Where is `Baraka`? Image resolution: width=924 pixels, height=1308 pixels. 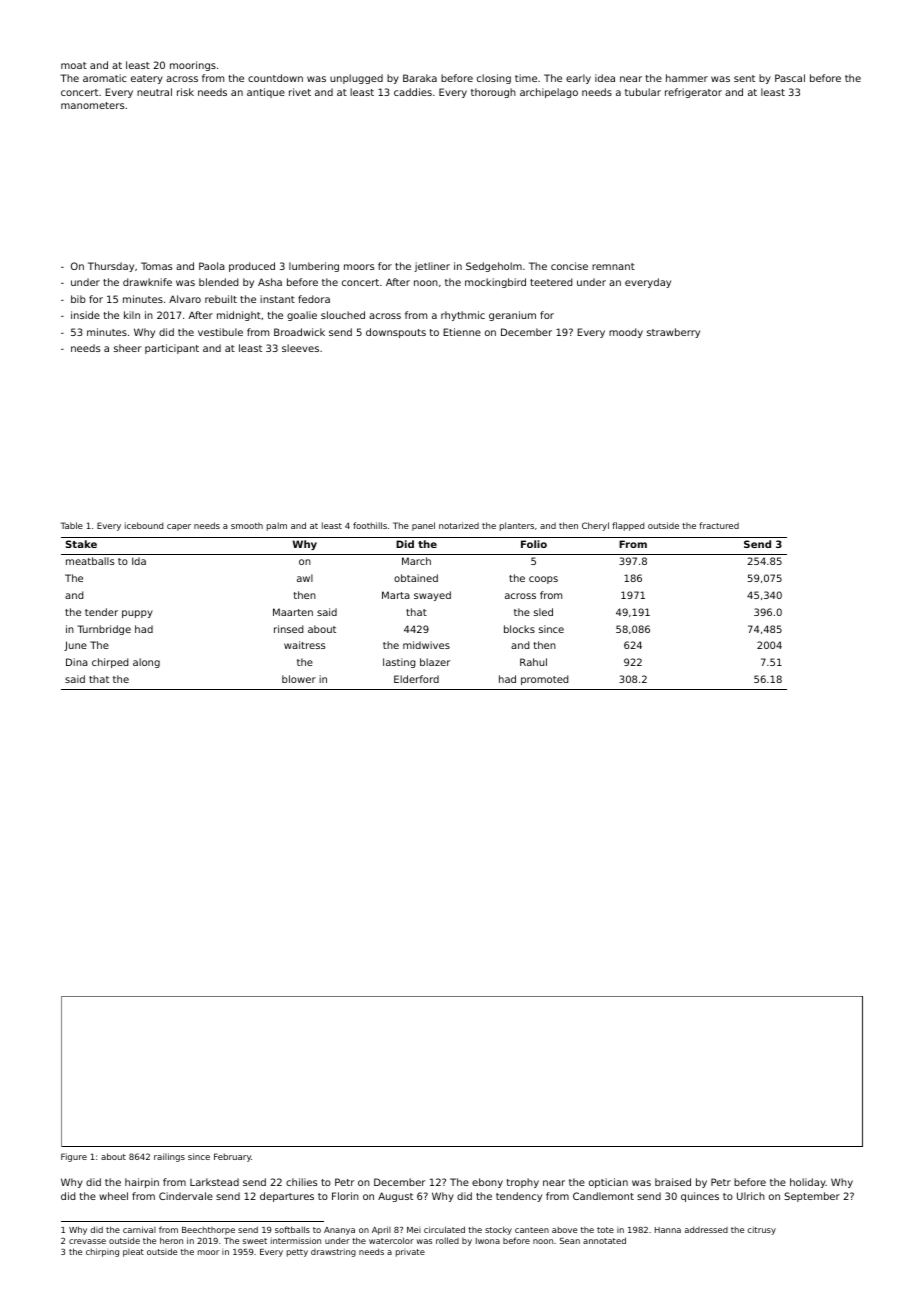
Baraka is located at coordinates (420, 78).
